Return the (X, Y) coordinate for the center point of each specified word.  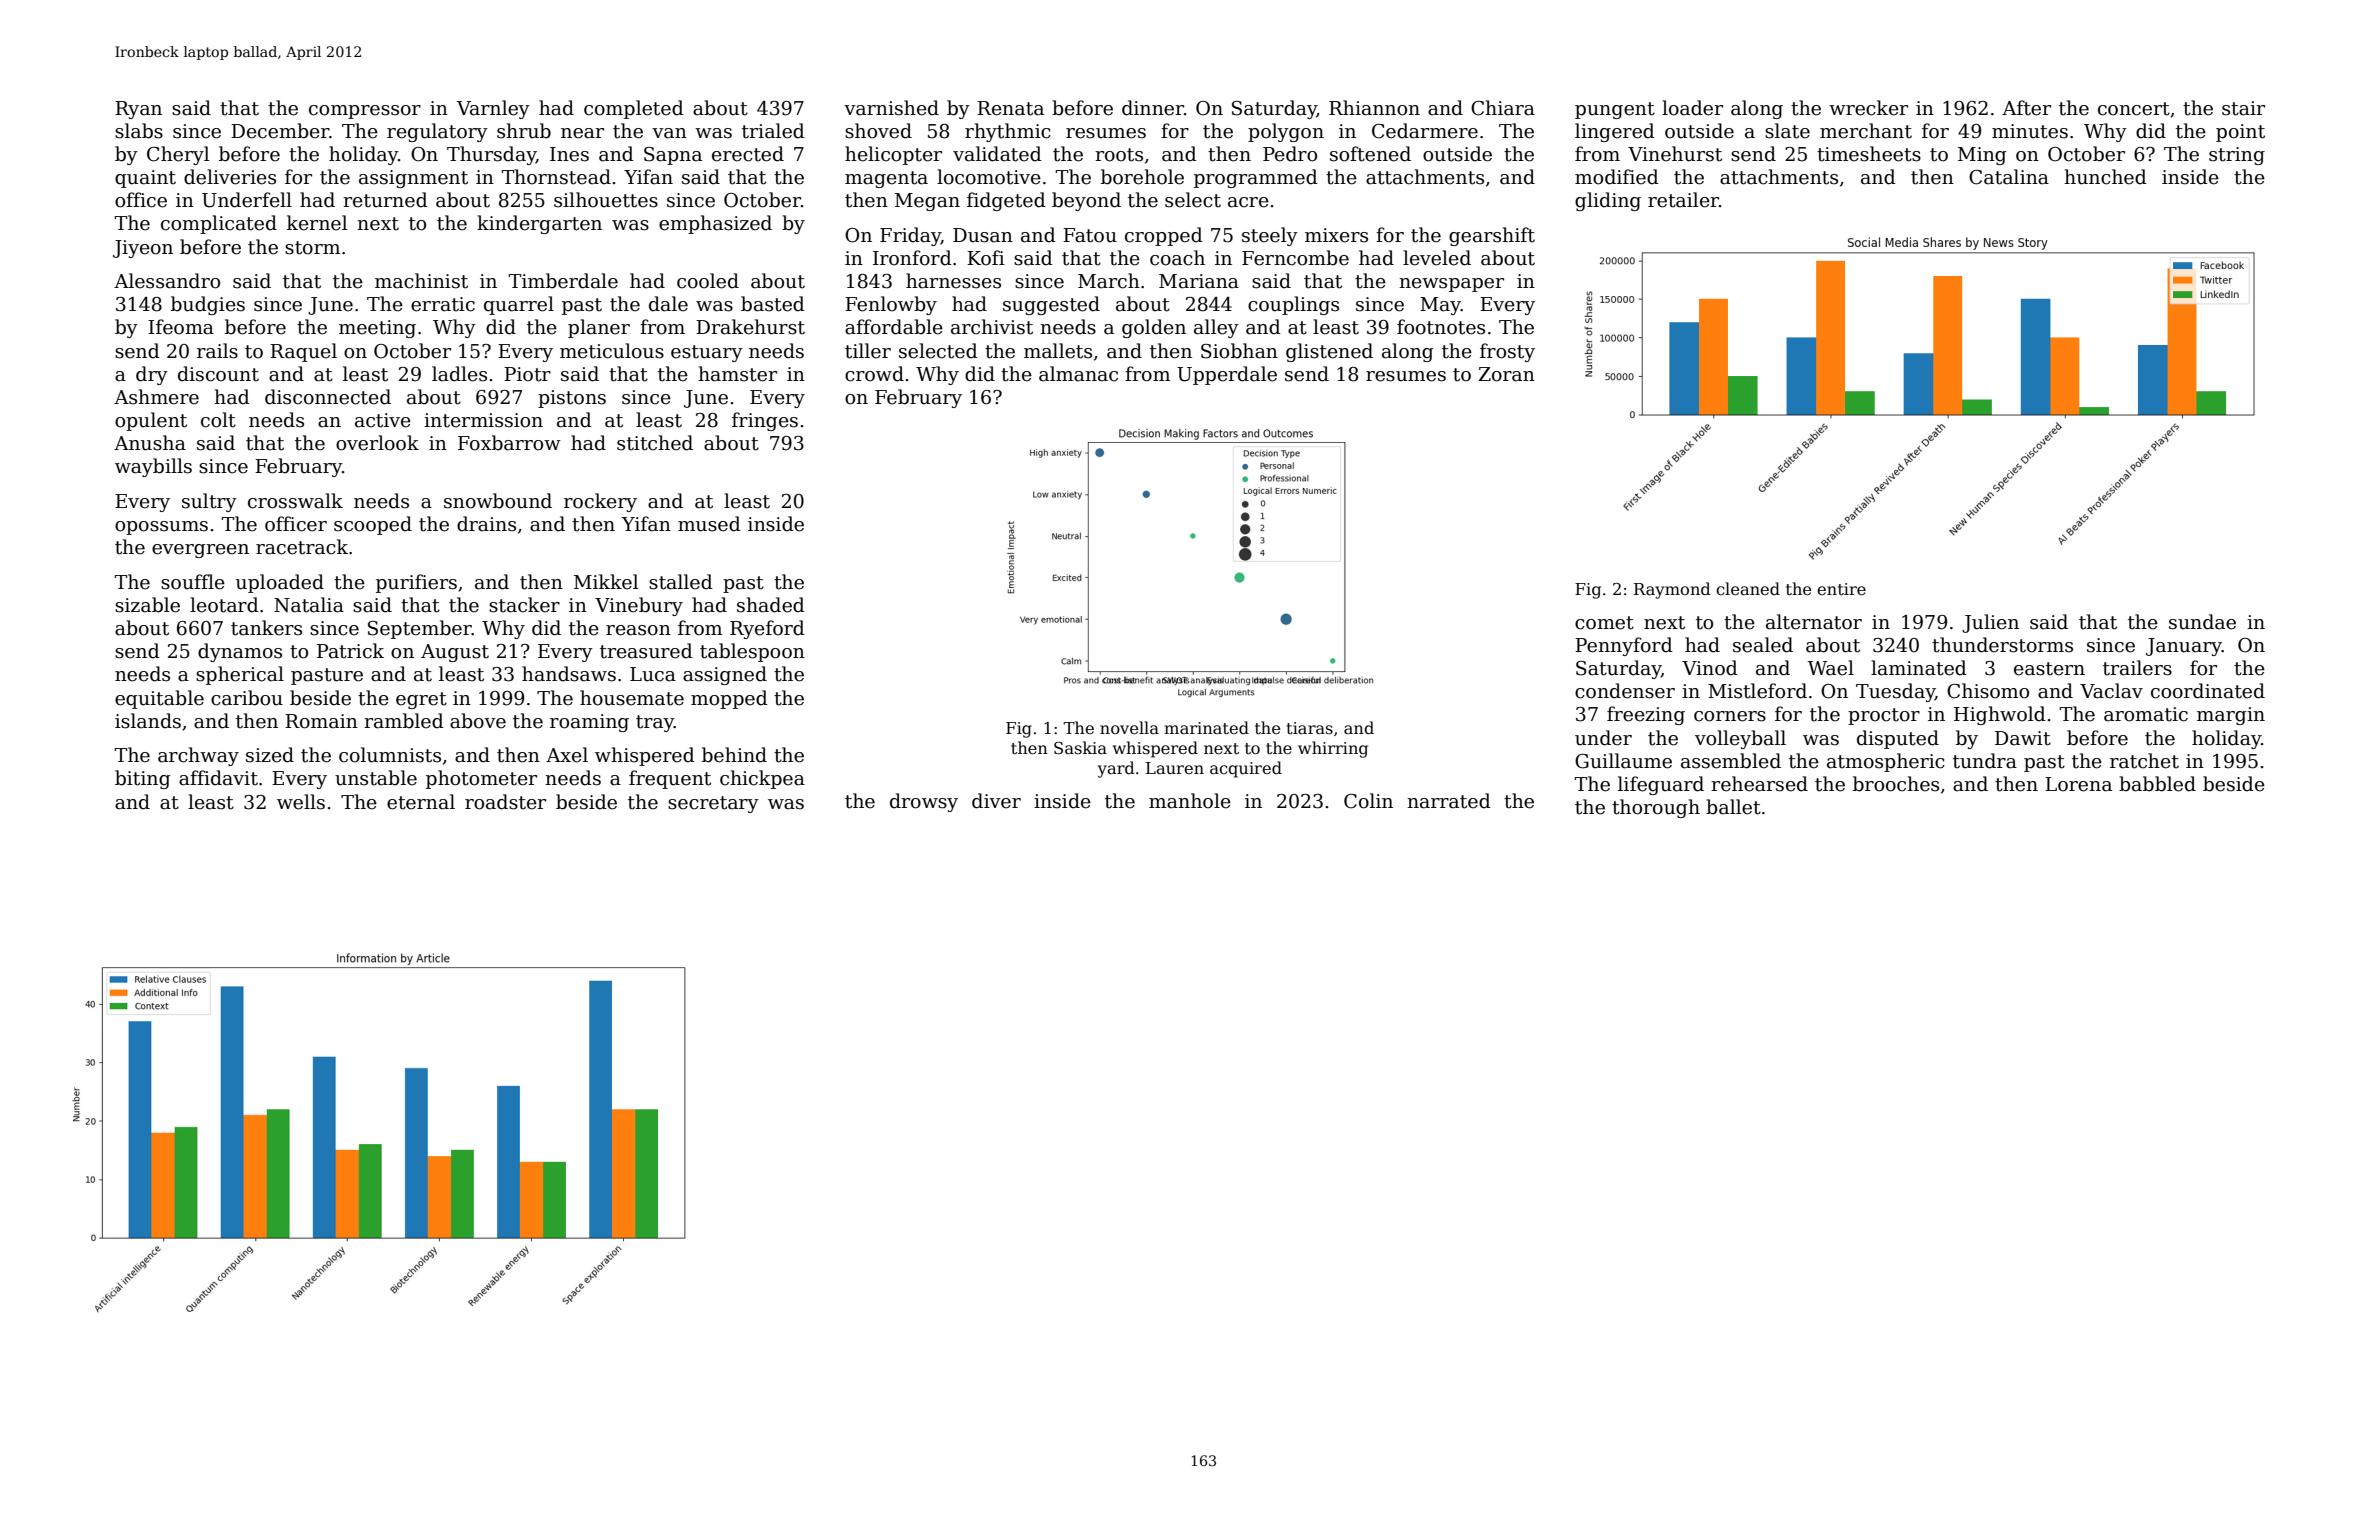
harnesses (953, 281)
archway (198, 756)
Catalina (2009, 177)
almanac (1078, 374)
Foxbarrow (509, 443)
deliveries (230, 177)
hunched (2105, 177)
